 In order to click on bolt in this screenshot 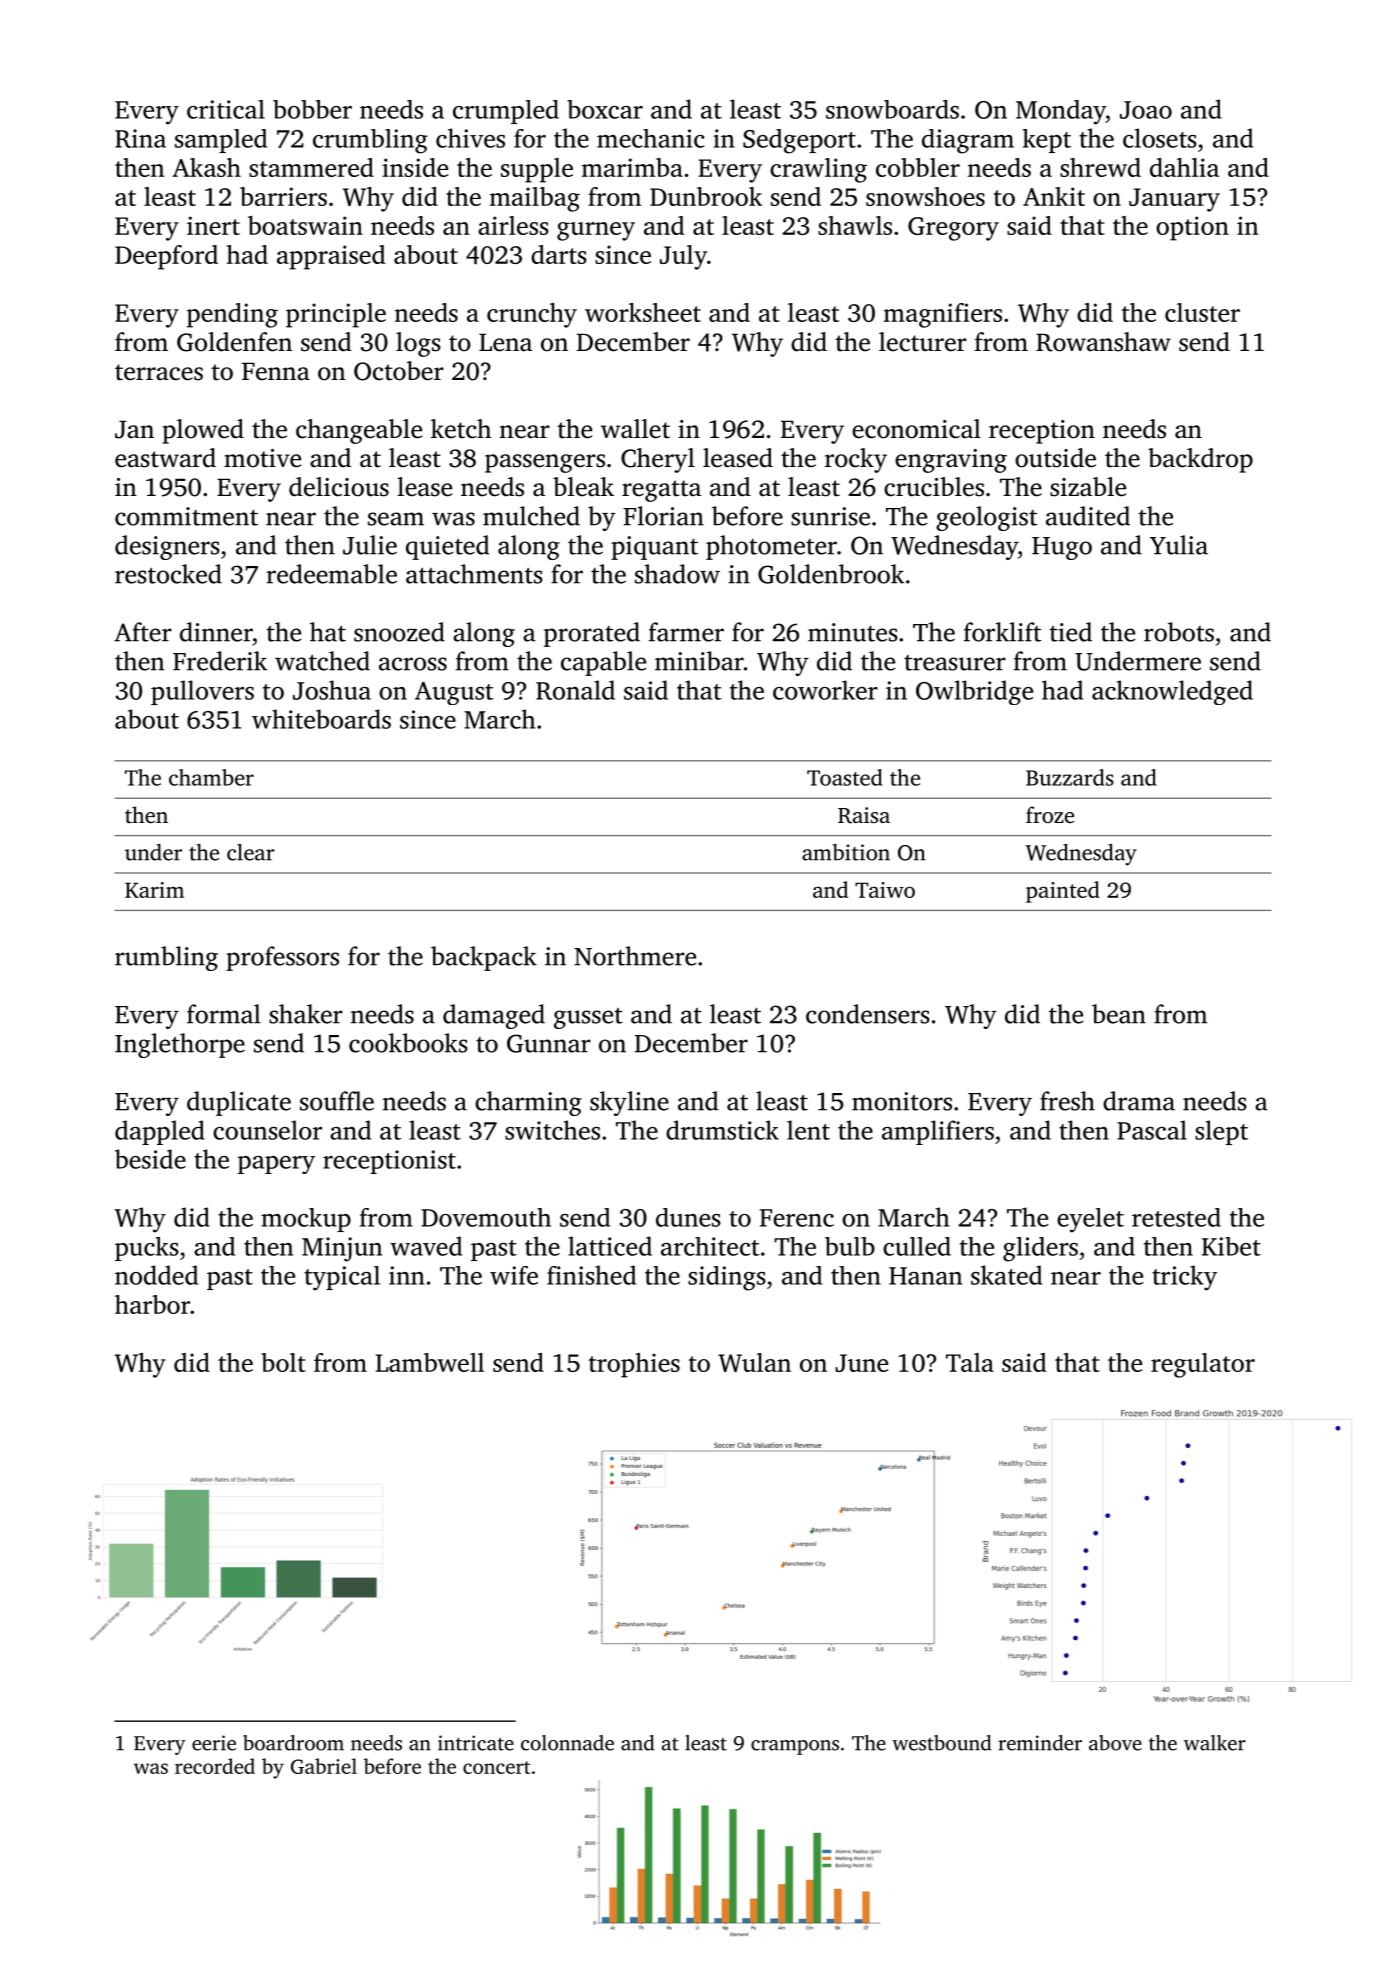, I will do `click(283, 1362)`.
